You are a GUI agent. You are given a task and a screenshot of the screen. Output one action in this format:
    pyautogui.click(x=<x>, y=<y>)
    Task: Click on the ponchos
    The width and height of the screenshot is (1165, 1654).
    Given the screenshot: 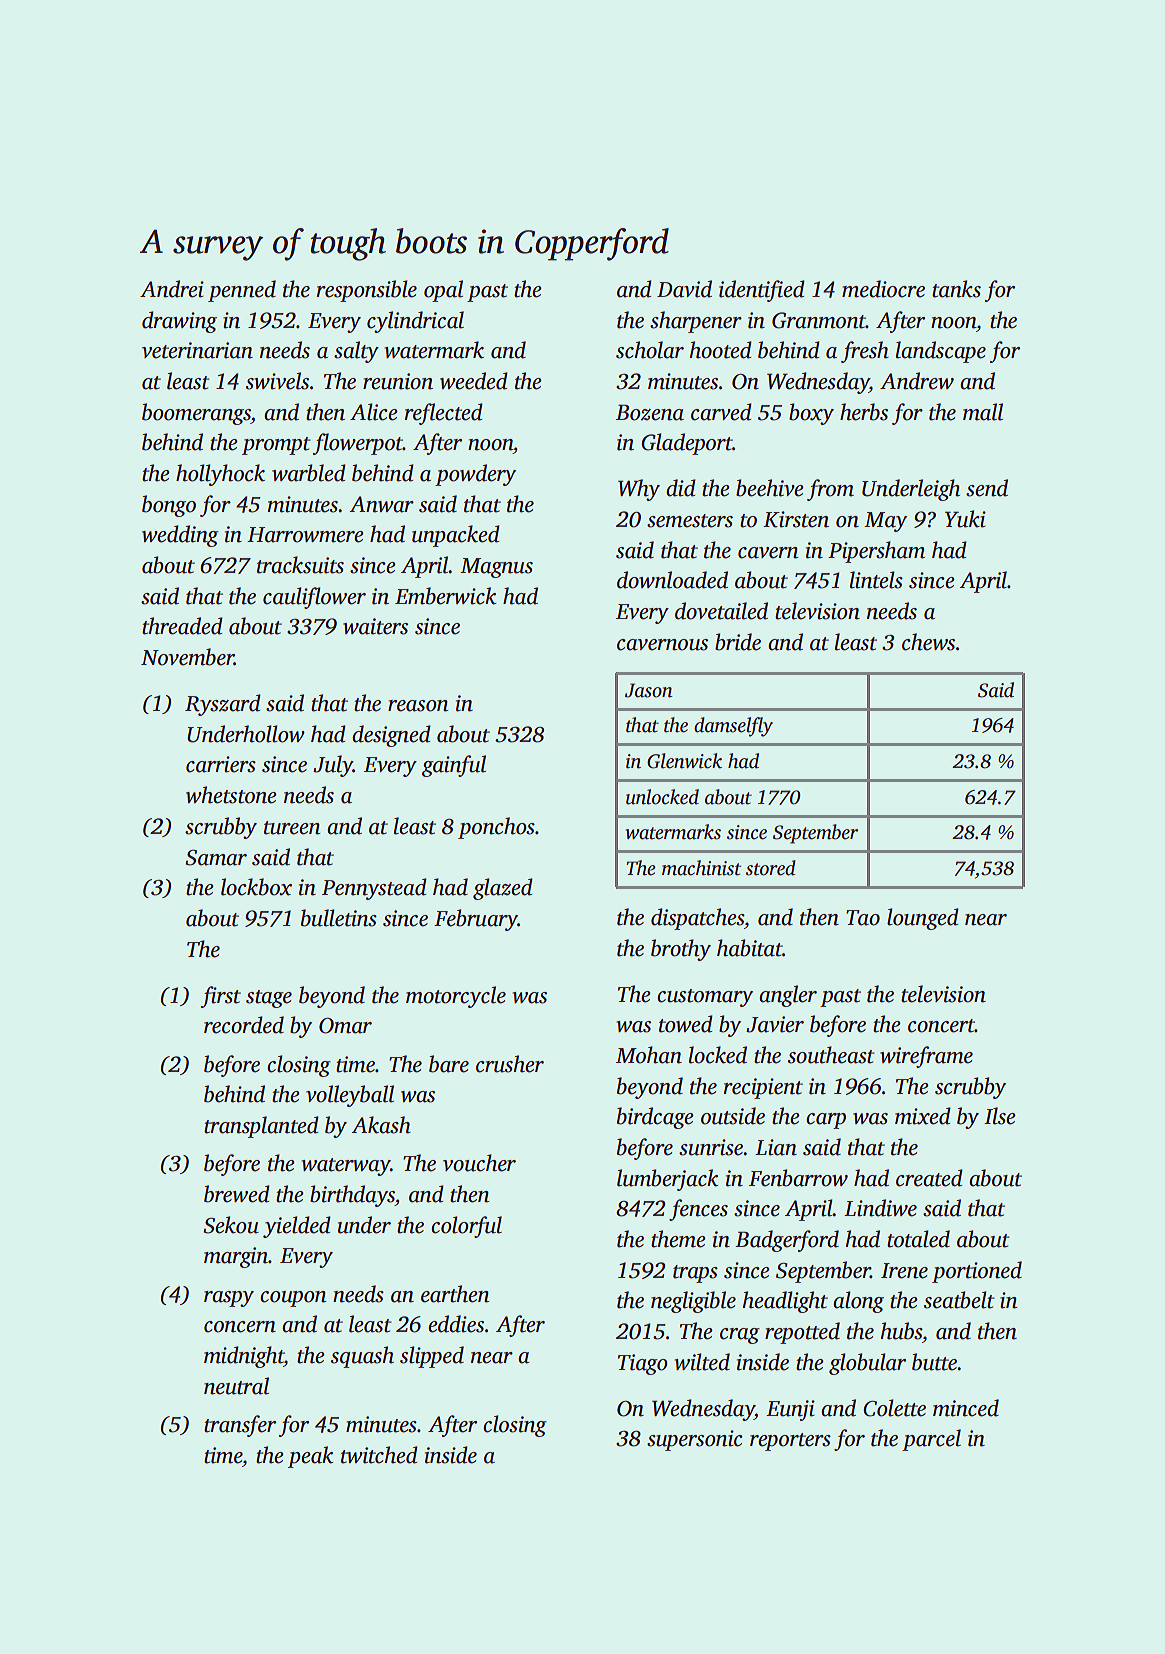 What is the action you would take?
    pyautogui.click(x=496, y=828)
